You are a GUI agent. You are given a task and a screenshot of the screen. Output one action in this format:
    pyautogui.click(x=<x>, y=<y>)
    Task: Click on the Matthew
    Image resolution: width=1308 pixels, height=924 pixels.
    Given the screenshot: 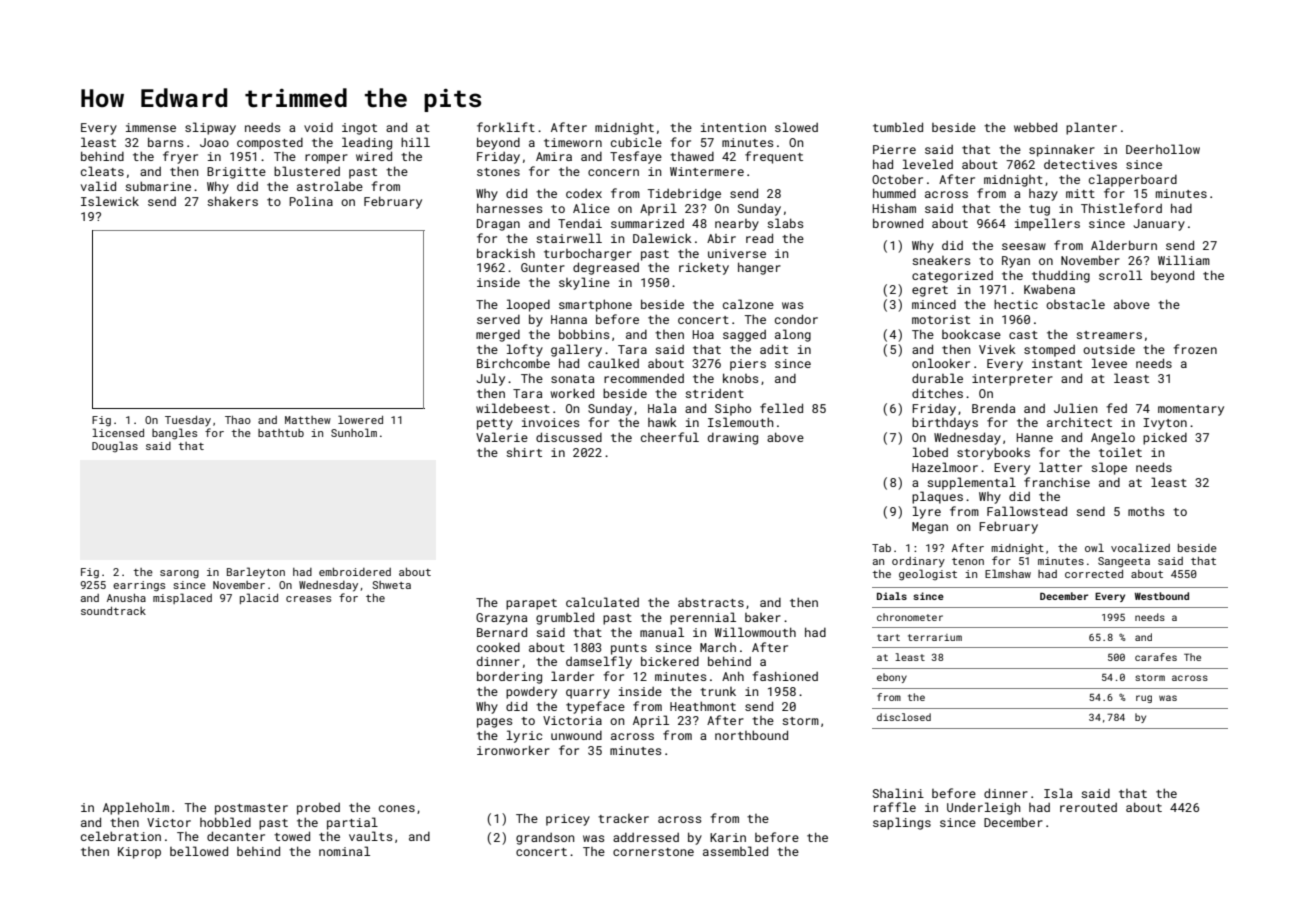 What is the action you would take?
    pyautogui.click(x=308, y=420)
